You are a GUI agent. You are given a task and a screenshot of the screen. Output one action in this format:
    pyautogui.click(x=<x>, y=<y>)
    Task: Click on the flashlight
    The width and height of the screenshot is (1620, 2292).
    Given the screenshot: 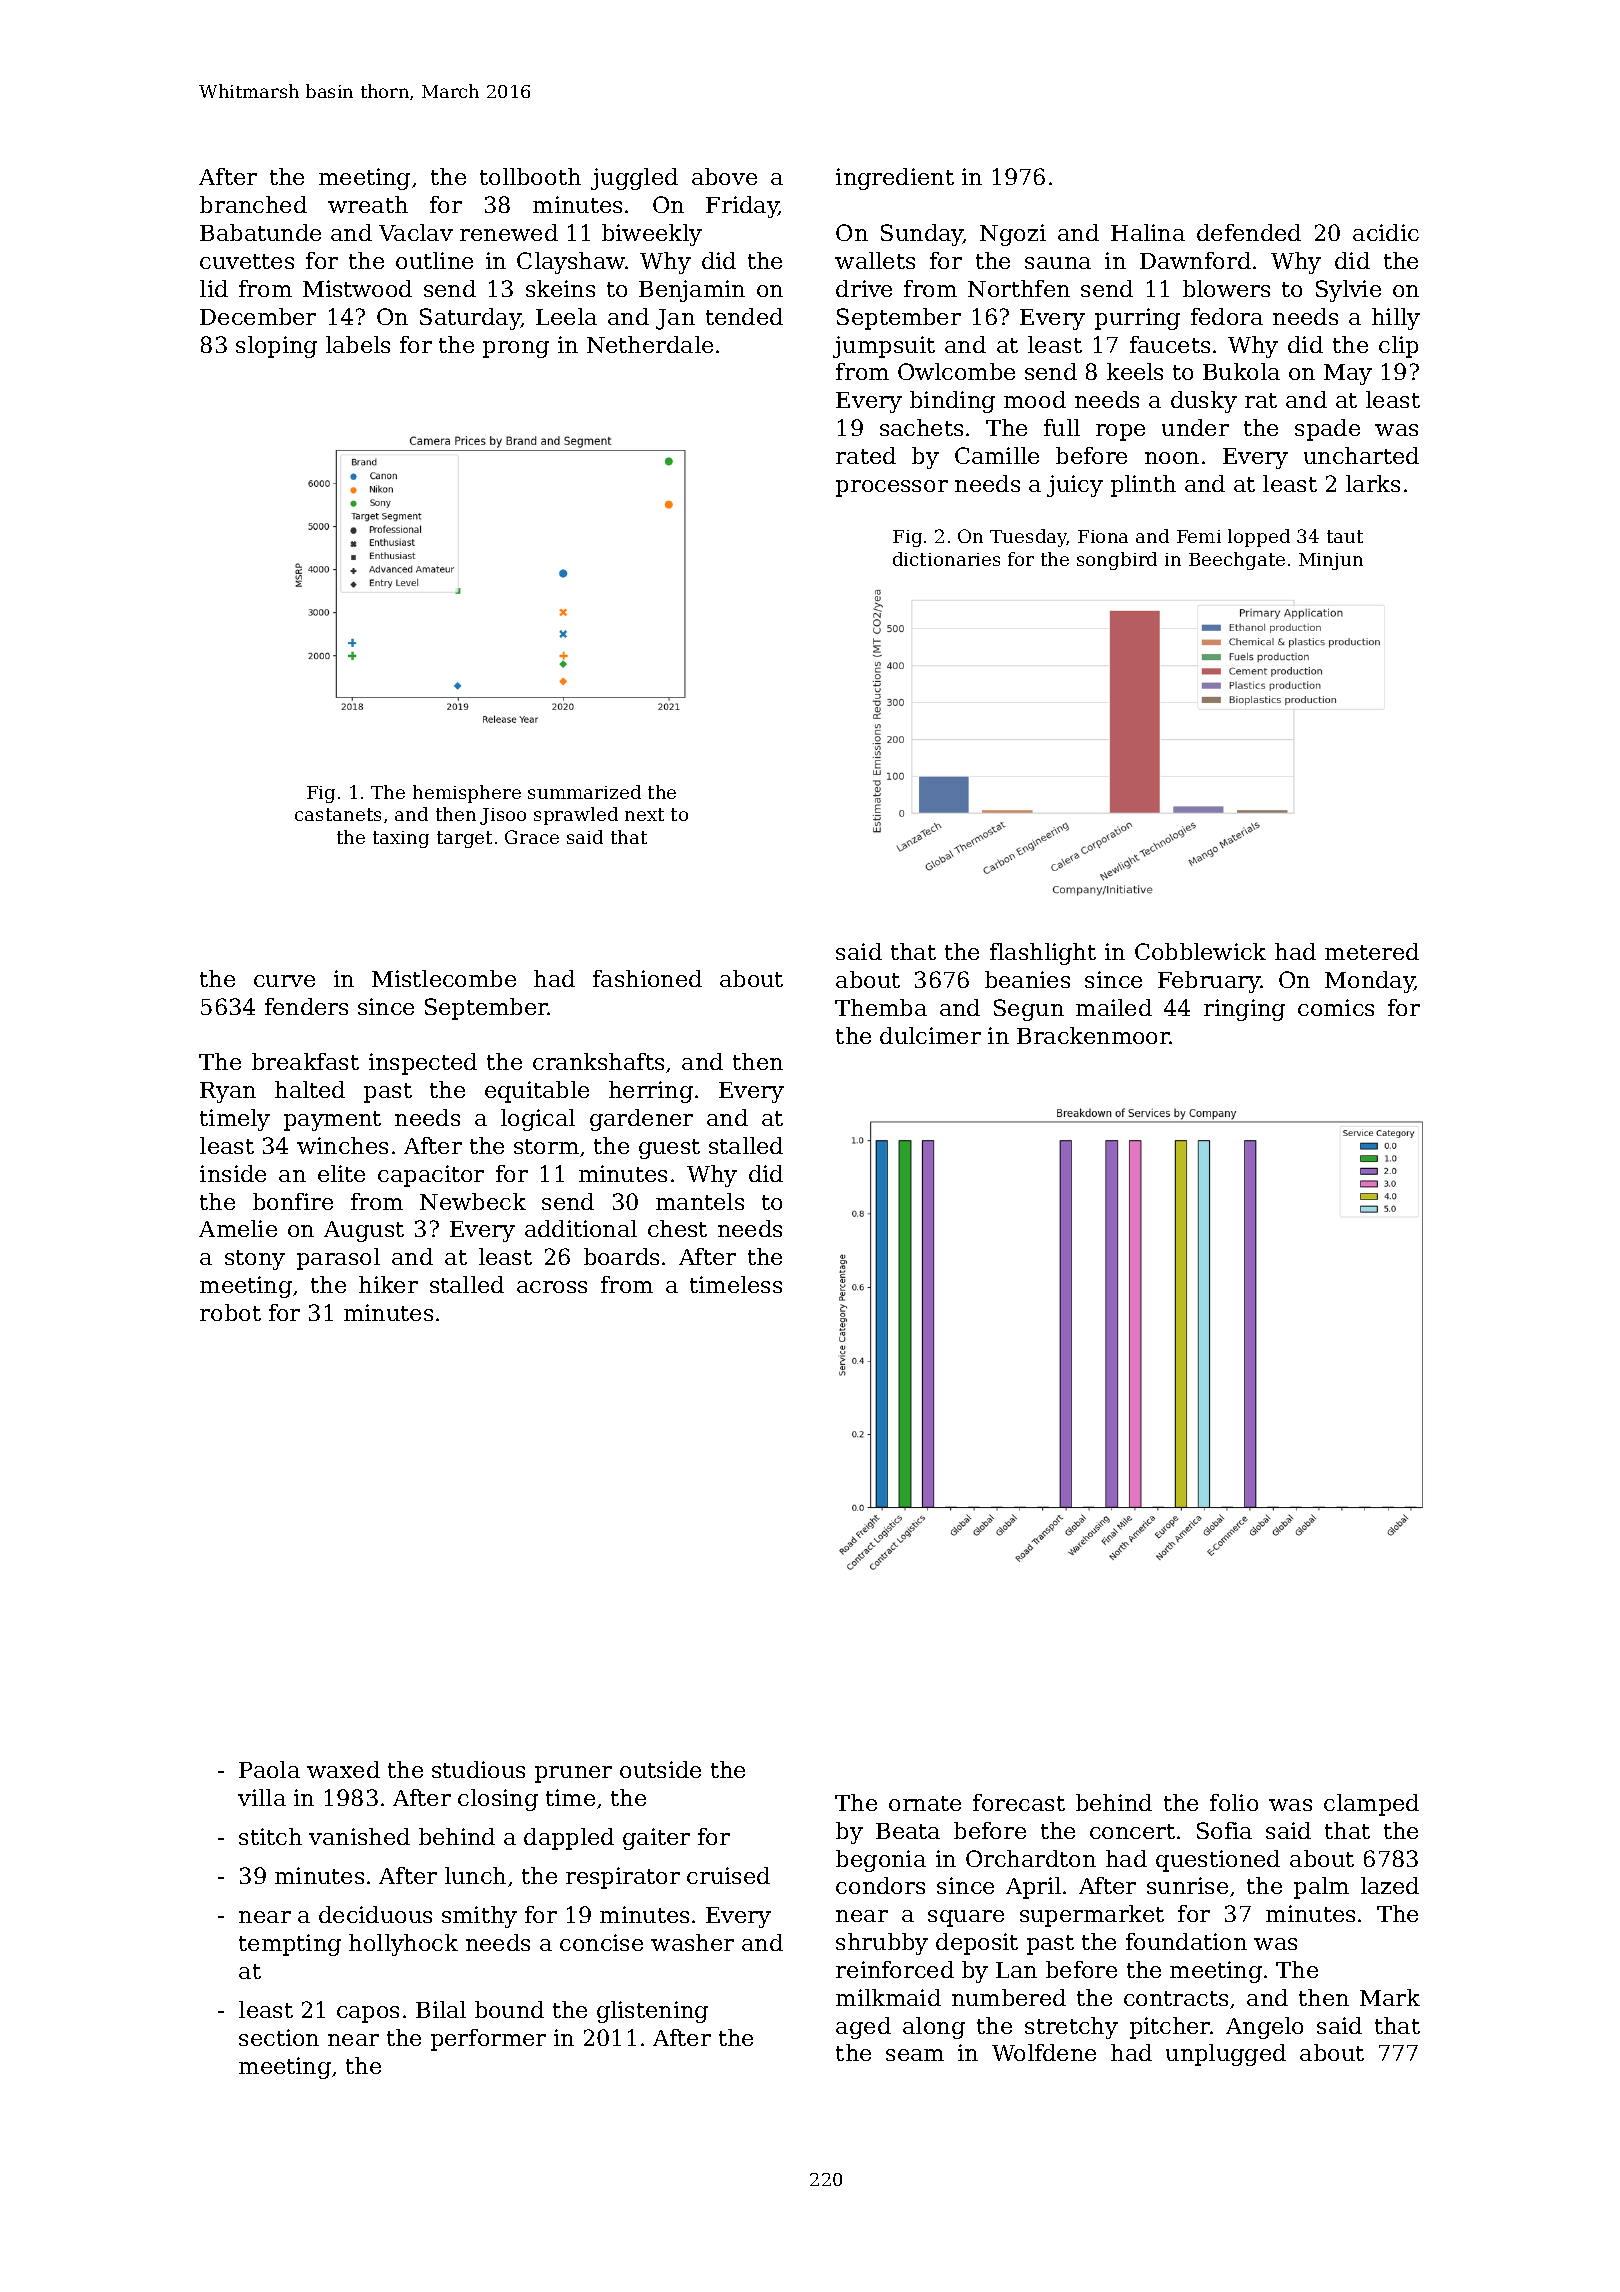 What is the action you would take?
    pyautogui.click(x=1043, y=954)
